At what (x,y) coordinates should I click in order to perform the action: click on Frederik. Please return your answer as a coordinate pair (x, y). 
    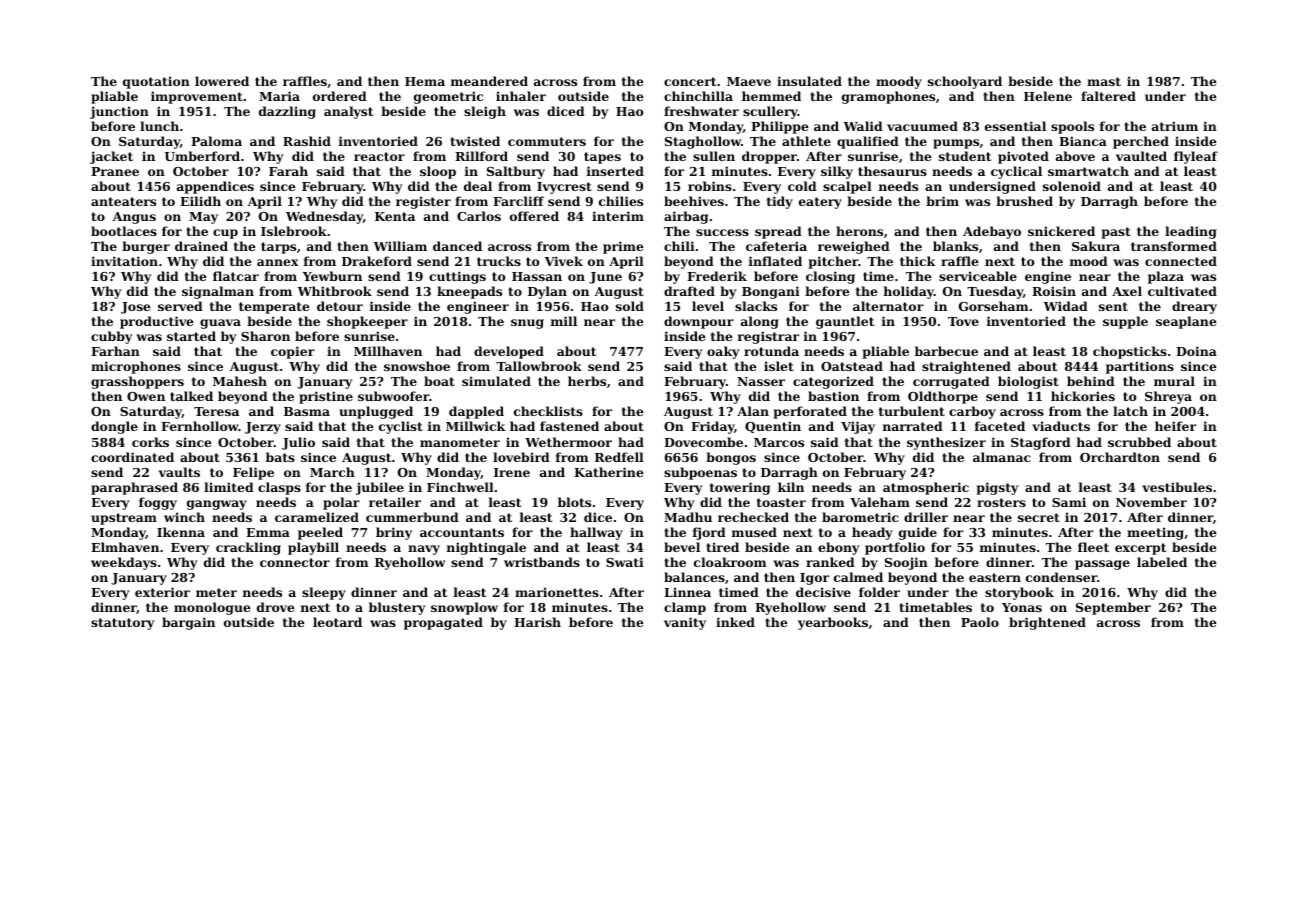
    Looking at the image, I should click on (717, 276).
